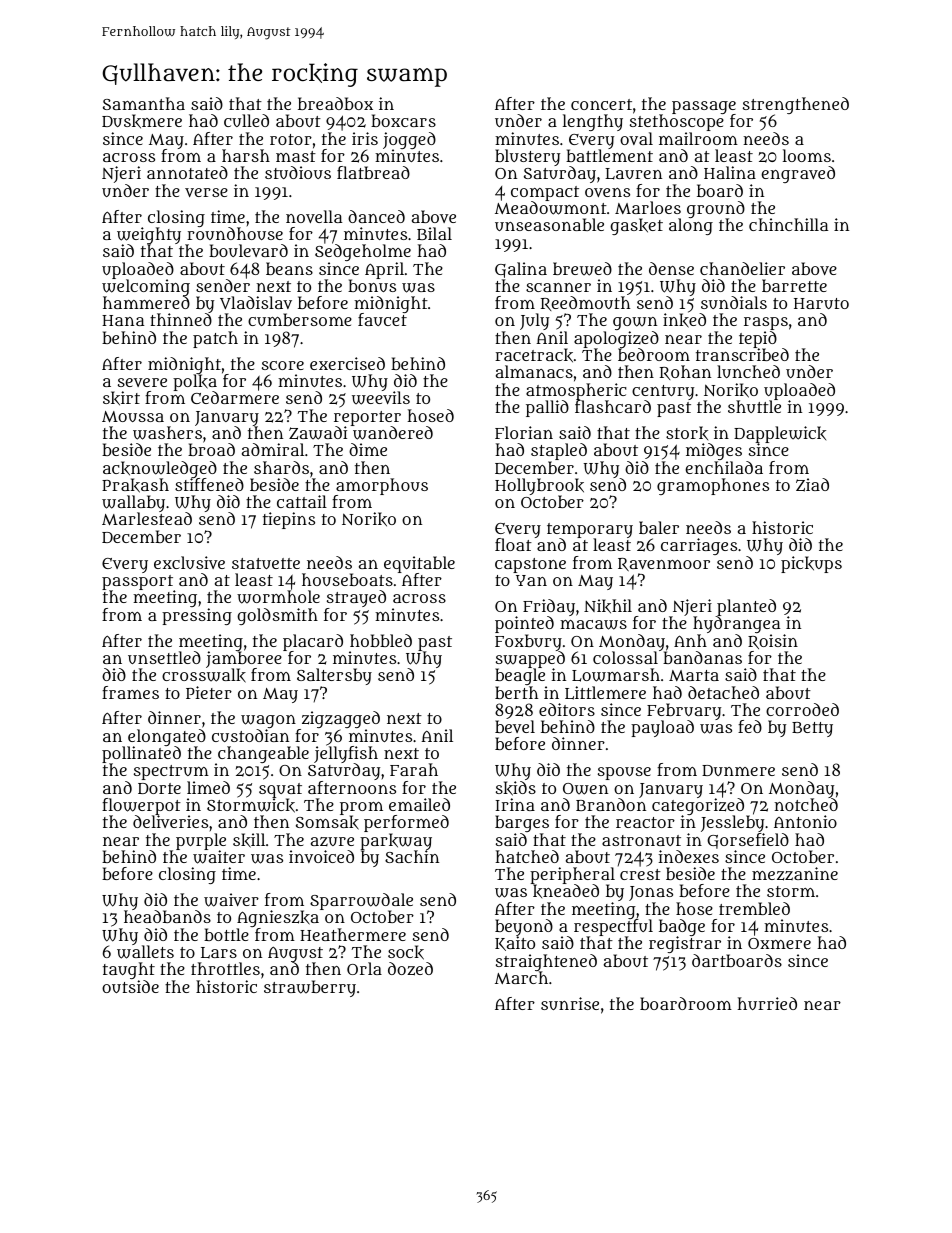 The image size is (952, 1233). I want to click on skids, so click(516, 788).
